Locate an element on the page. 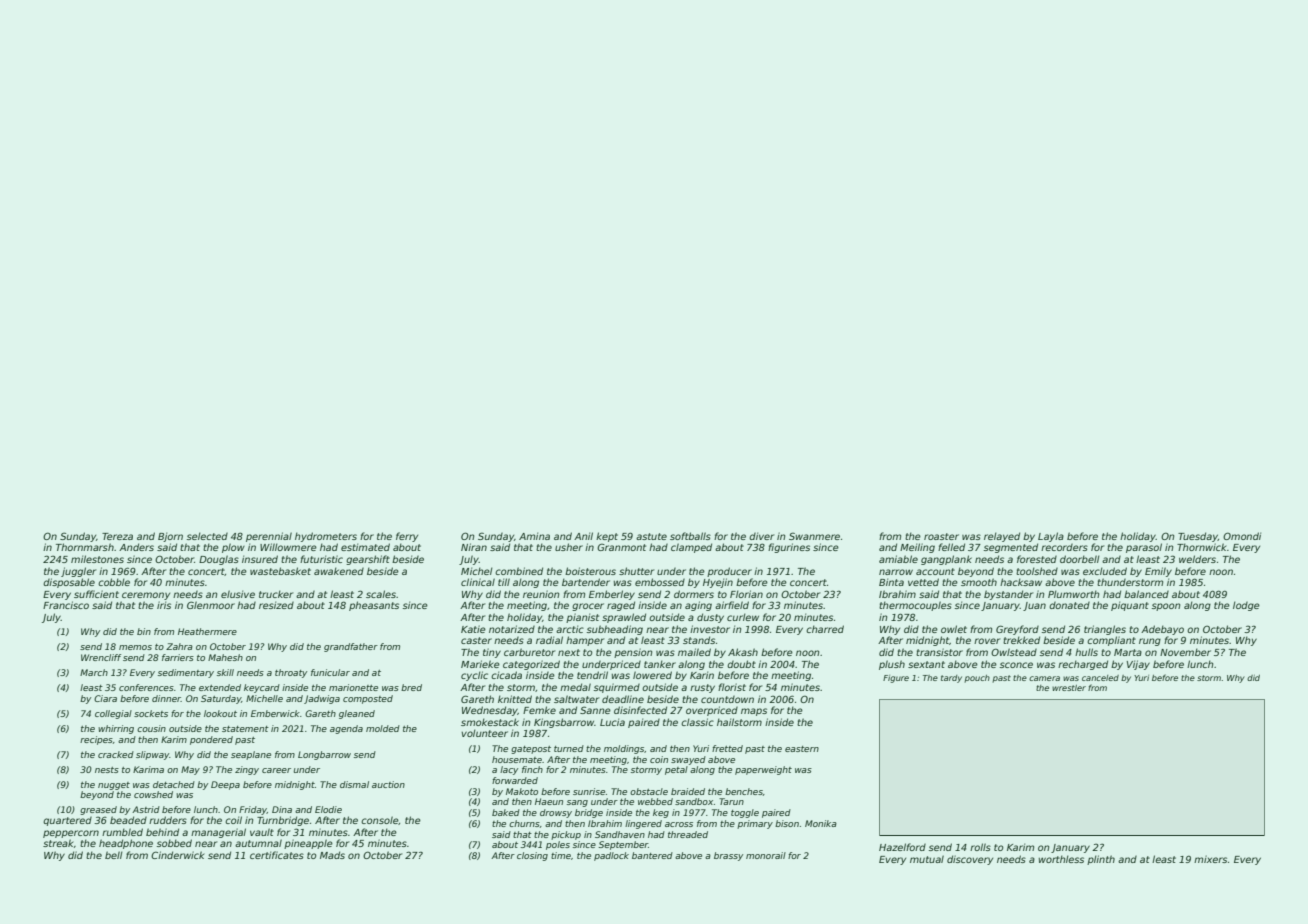  elusive is located at coordinates (238, 594).
